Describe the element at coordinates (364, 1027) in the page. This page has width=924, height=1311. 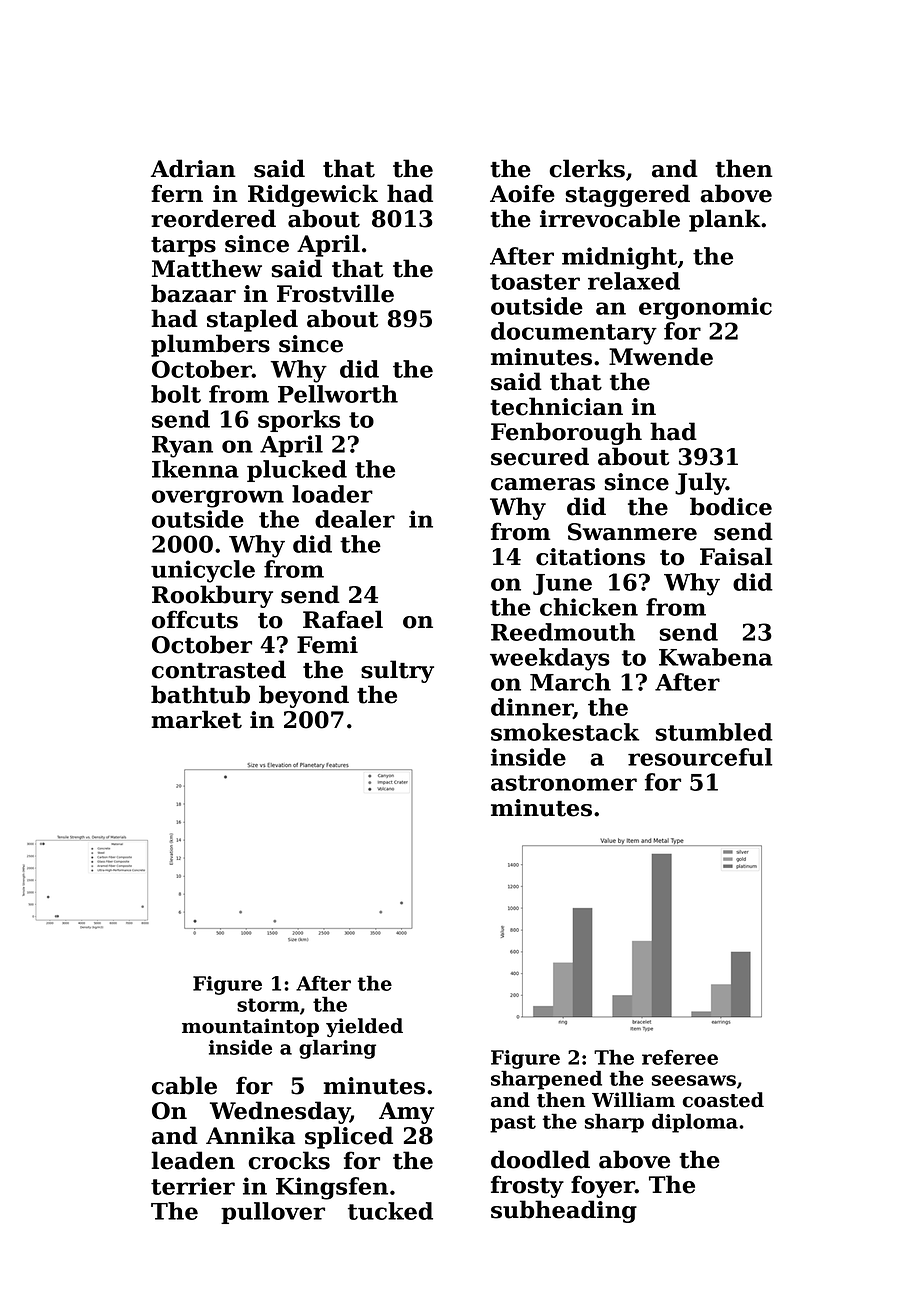
I see `yielded` at that location.
